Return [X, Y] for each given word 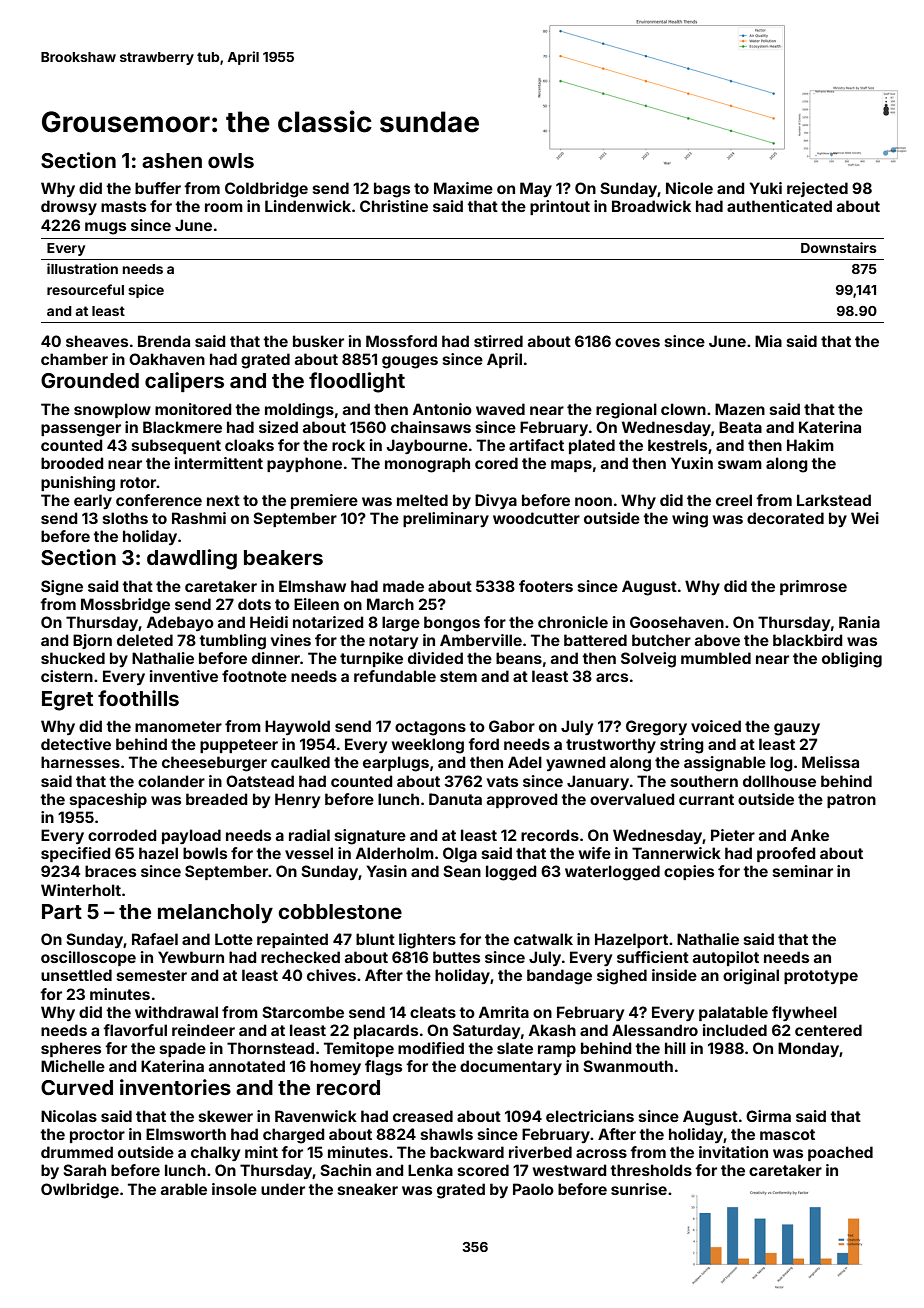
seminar [803, 871]
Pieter [733, 835]
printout [560, 207]
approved [522, 800]
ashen [172, 160]
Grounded [90, 380]
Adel [525, 762]
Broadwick [651, 206]
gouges [410, 362]
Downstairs [839, 247]
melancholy [215, 914]
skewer [226, 1116]
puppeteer [239, 746]
